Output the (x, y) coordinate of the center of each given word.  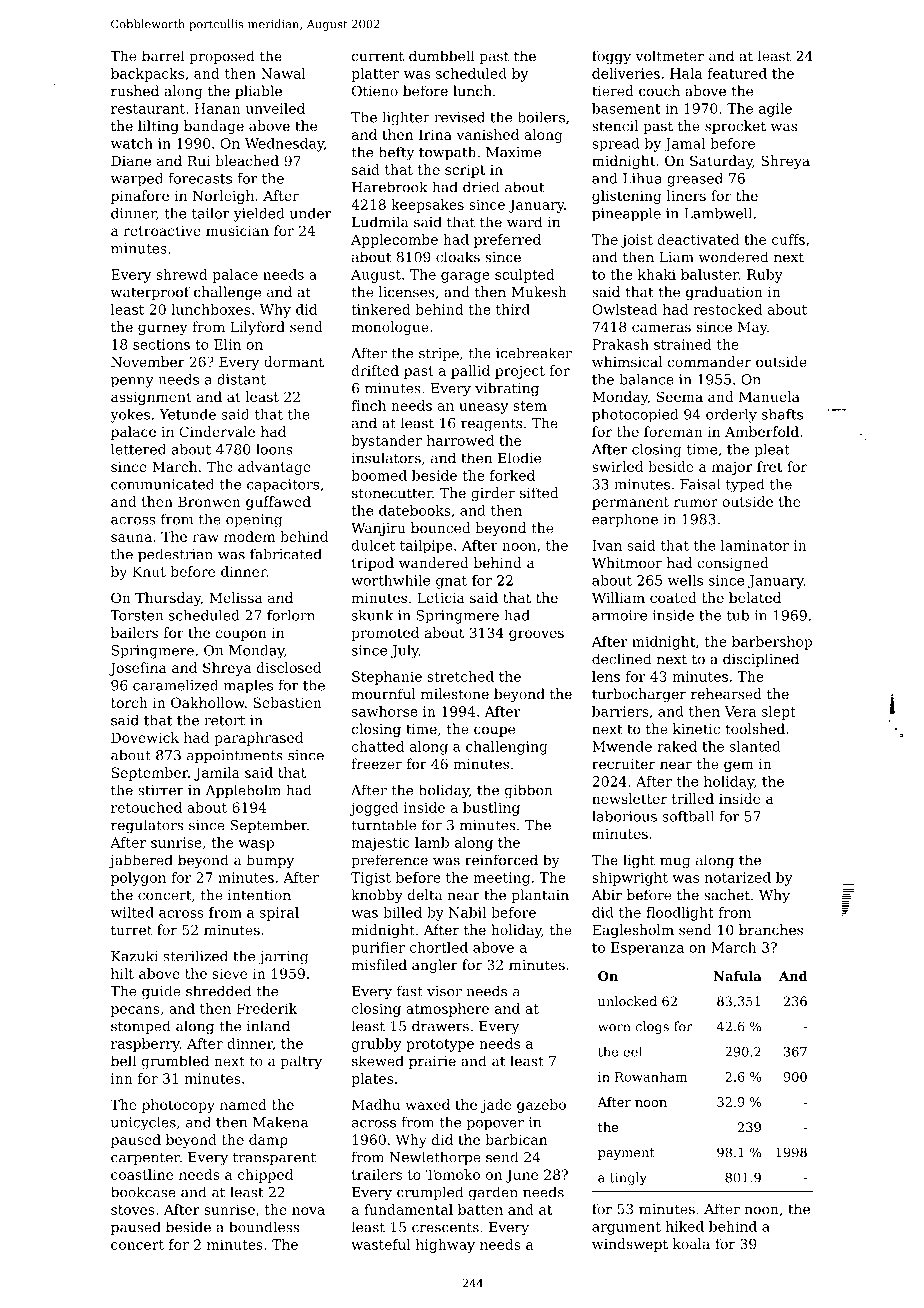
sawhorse (385, 711)
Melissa (236, 597)
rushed (135, 91)
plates (372, 1080)
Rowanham (651, 1076)
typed (745, 485)
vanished (487, 134)
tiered (613, 91)
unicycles (143, 1123)
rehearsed (726, 694)
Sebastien (287, 702)
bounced (441, 528)
